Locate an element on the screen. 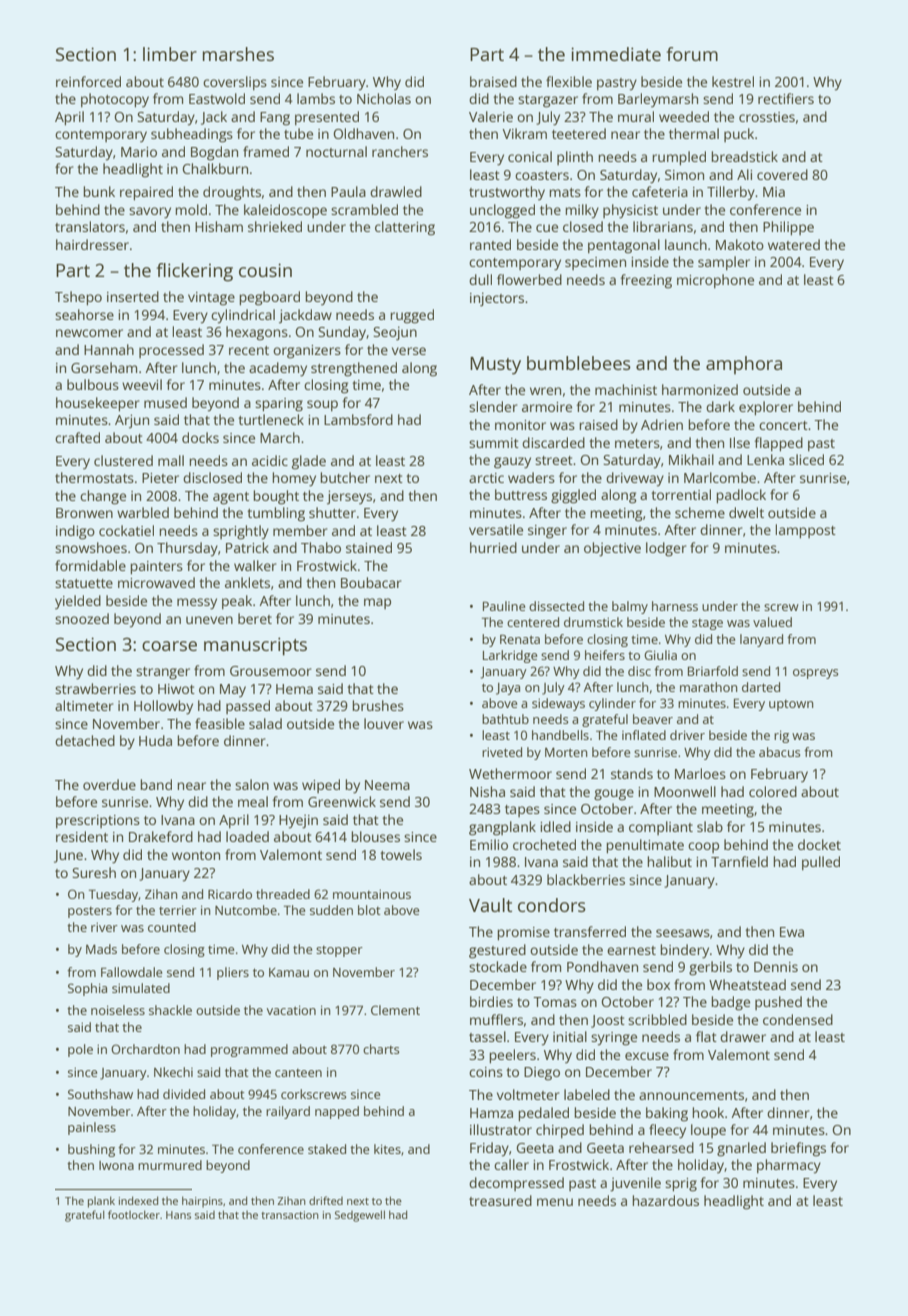 The height and width of the screenshot is (1316, 908). photocopy is located at coordinates (115, 100).
